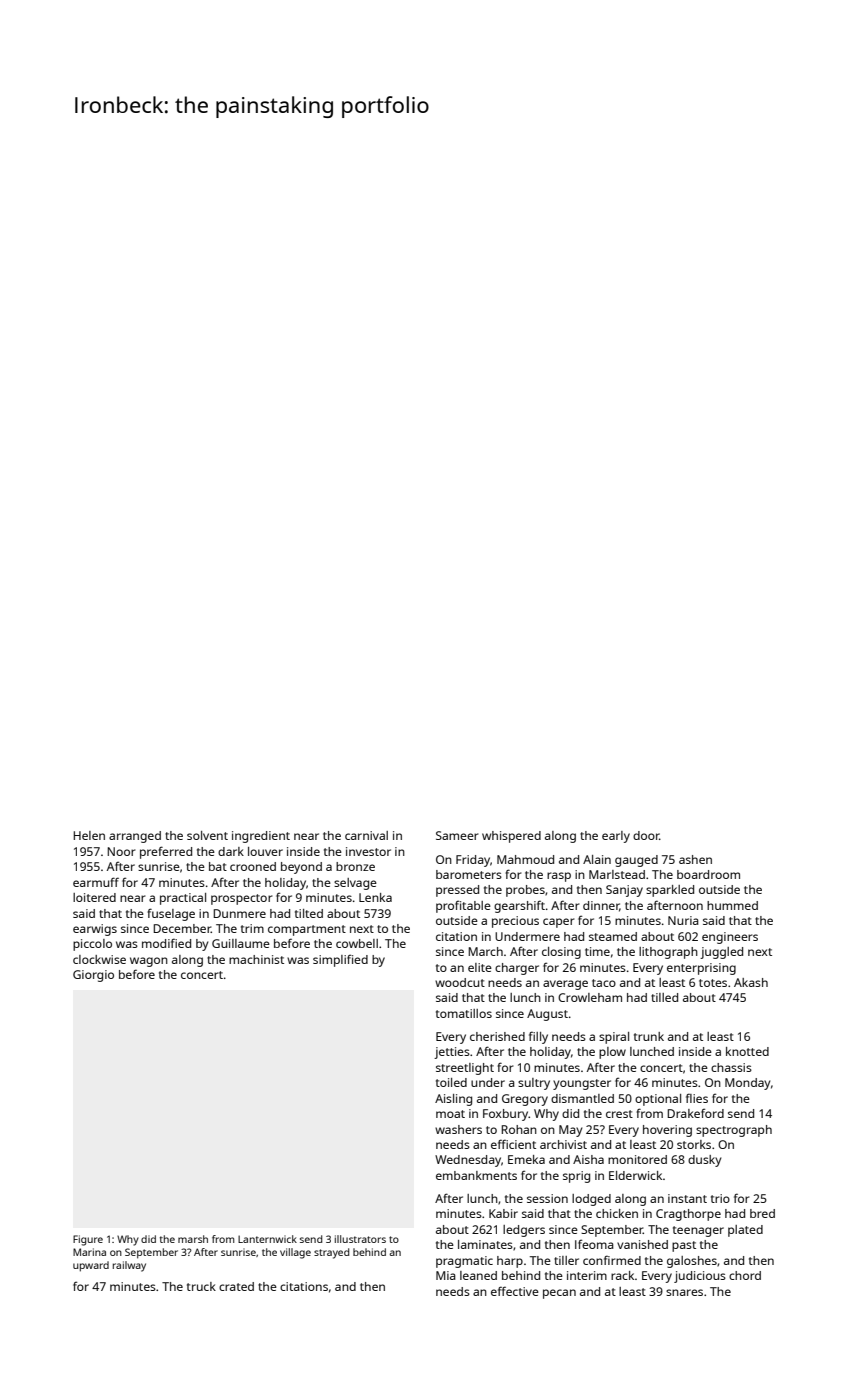 This screenshot has height=1400, width=849. What do you see at coordinates (450, 1114) in the screenshot?
I see `moat` at bounding box center [450, 1114].
